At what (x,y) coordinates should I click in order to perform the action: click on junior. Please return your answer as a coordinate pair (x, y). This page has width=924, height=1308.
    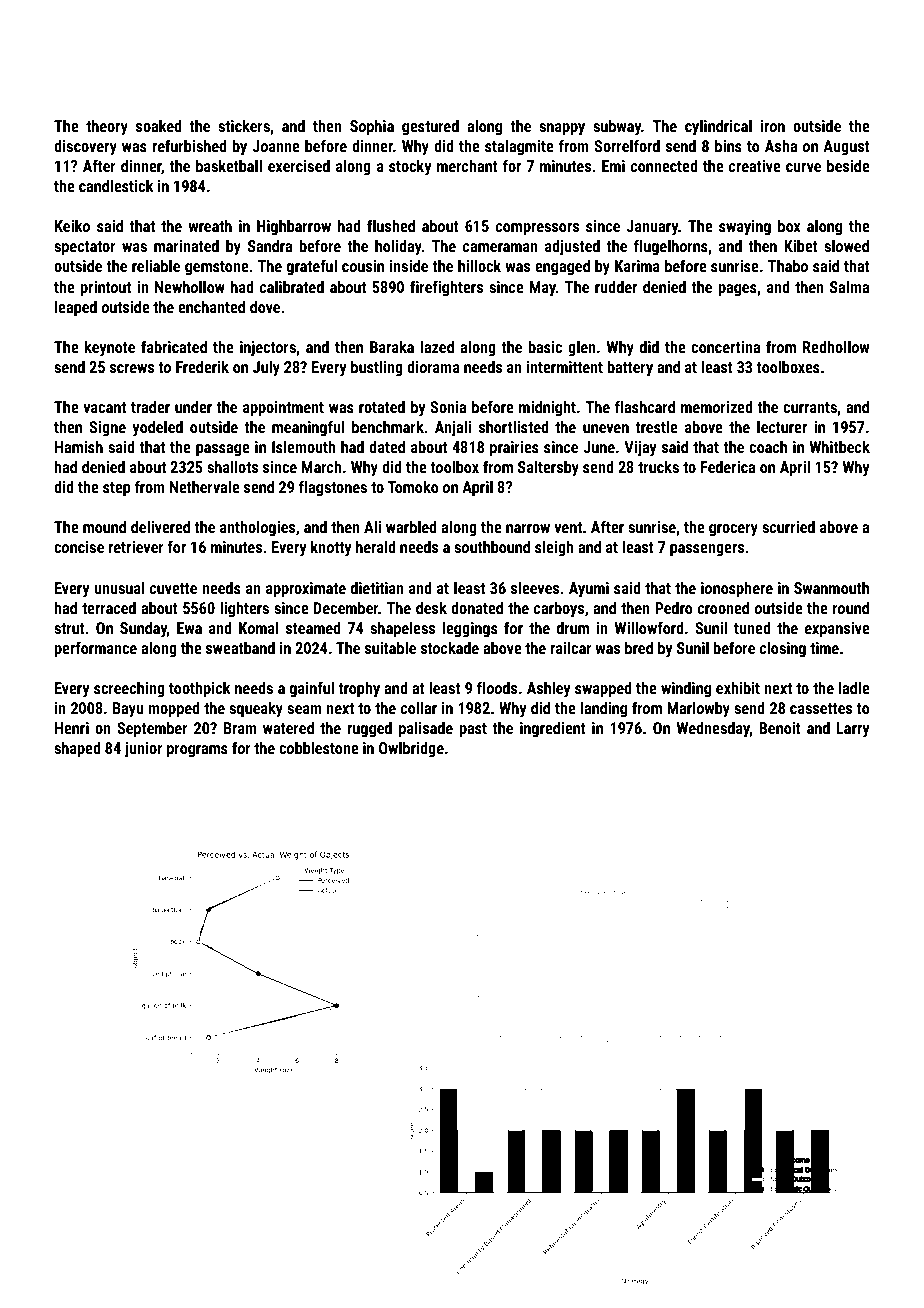
    Looking at the image, I should click on (143, 750).
